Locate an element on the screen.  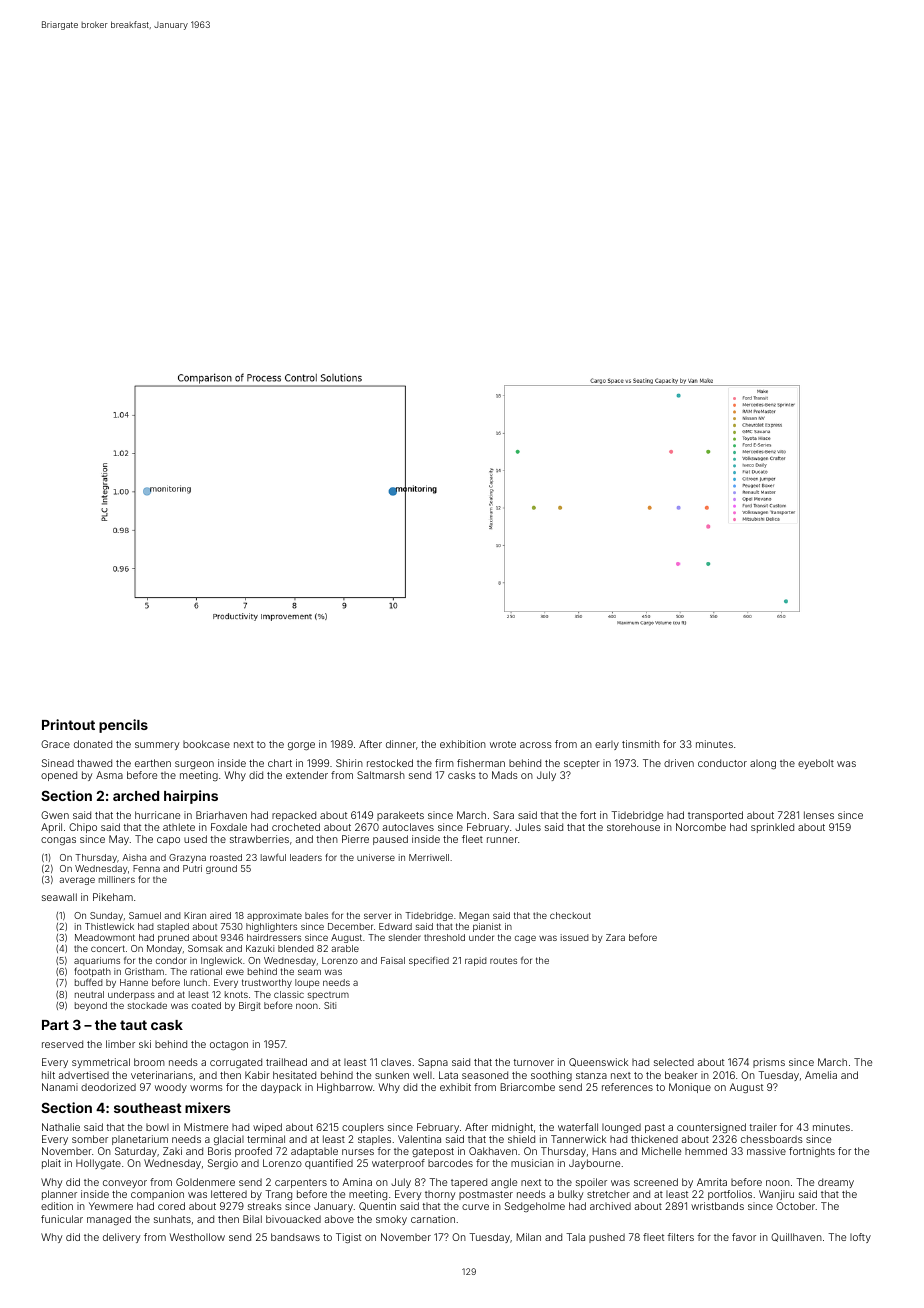
lawful is located at coordinates (273, 857).
